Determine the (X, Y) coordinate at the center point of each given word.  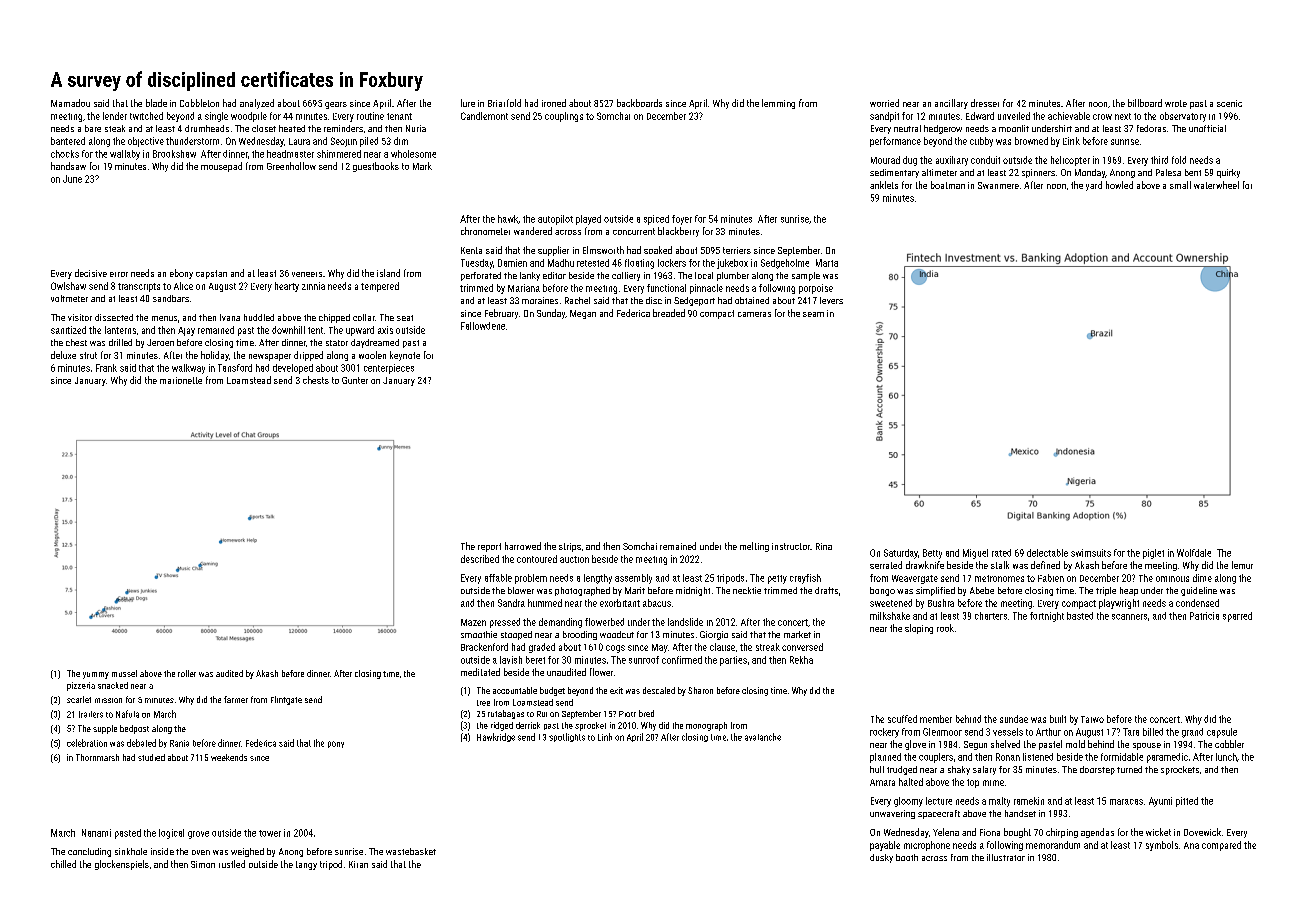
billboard (1145, 103)
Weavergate (915, 579)
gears (336, 105)
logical (171, 834)
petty (777, 579)
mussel (124, 673)
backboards (639, 103)
